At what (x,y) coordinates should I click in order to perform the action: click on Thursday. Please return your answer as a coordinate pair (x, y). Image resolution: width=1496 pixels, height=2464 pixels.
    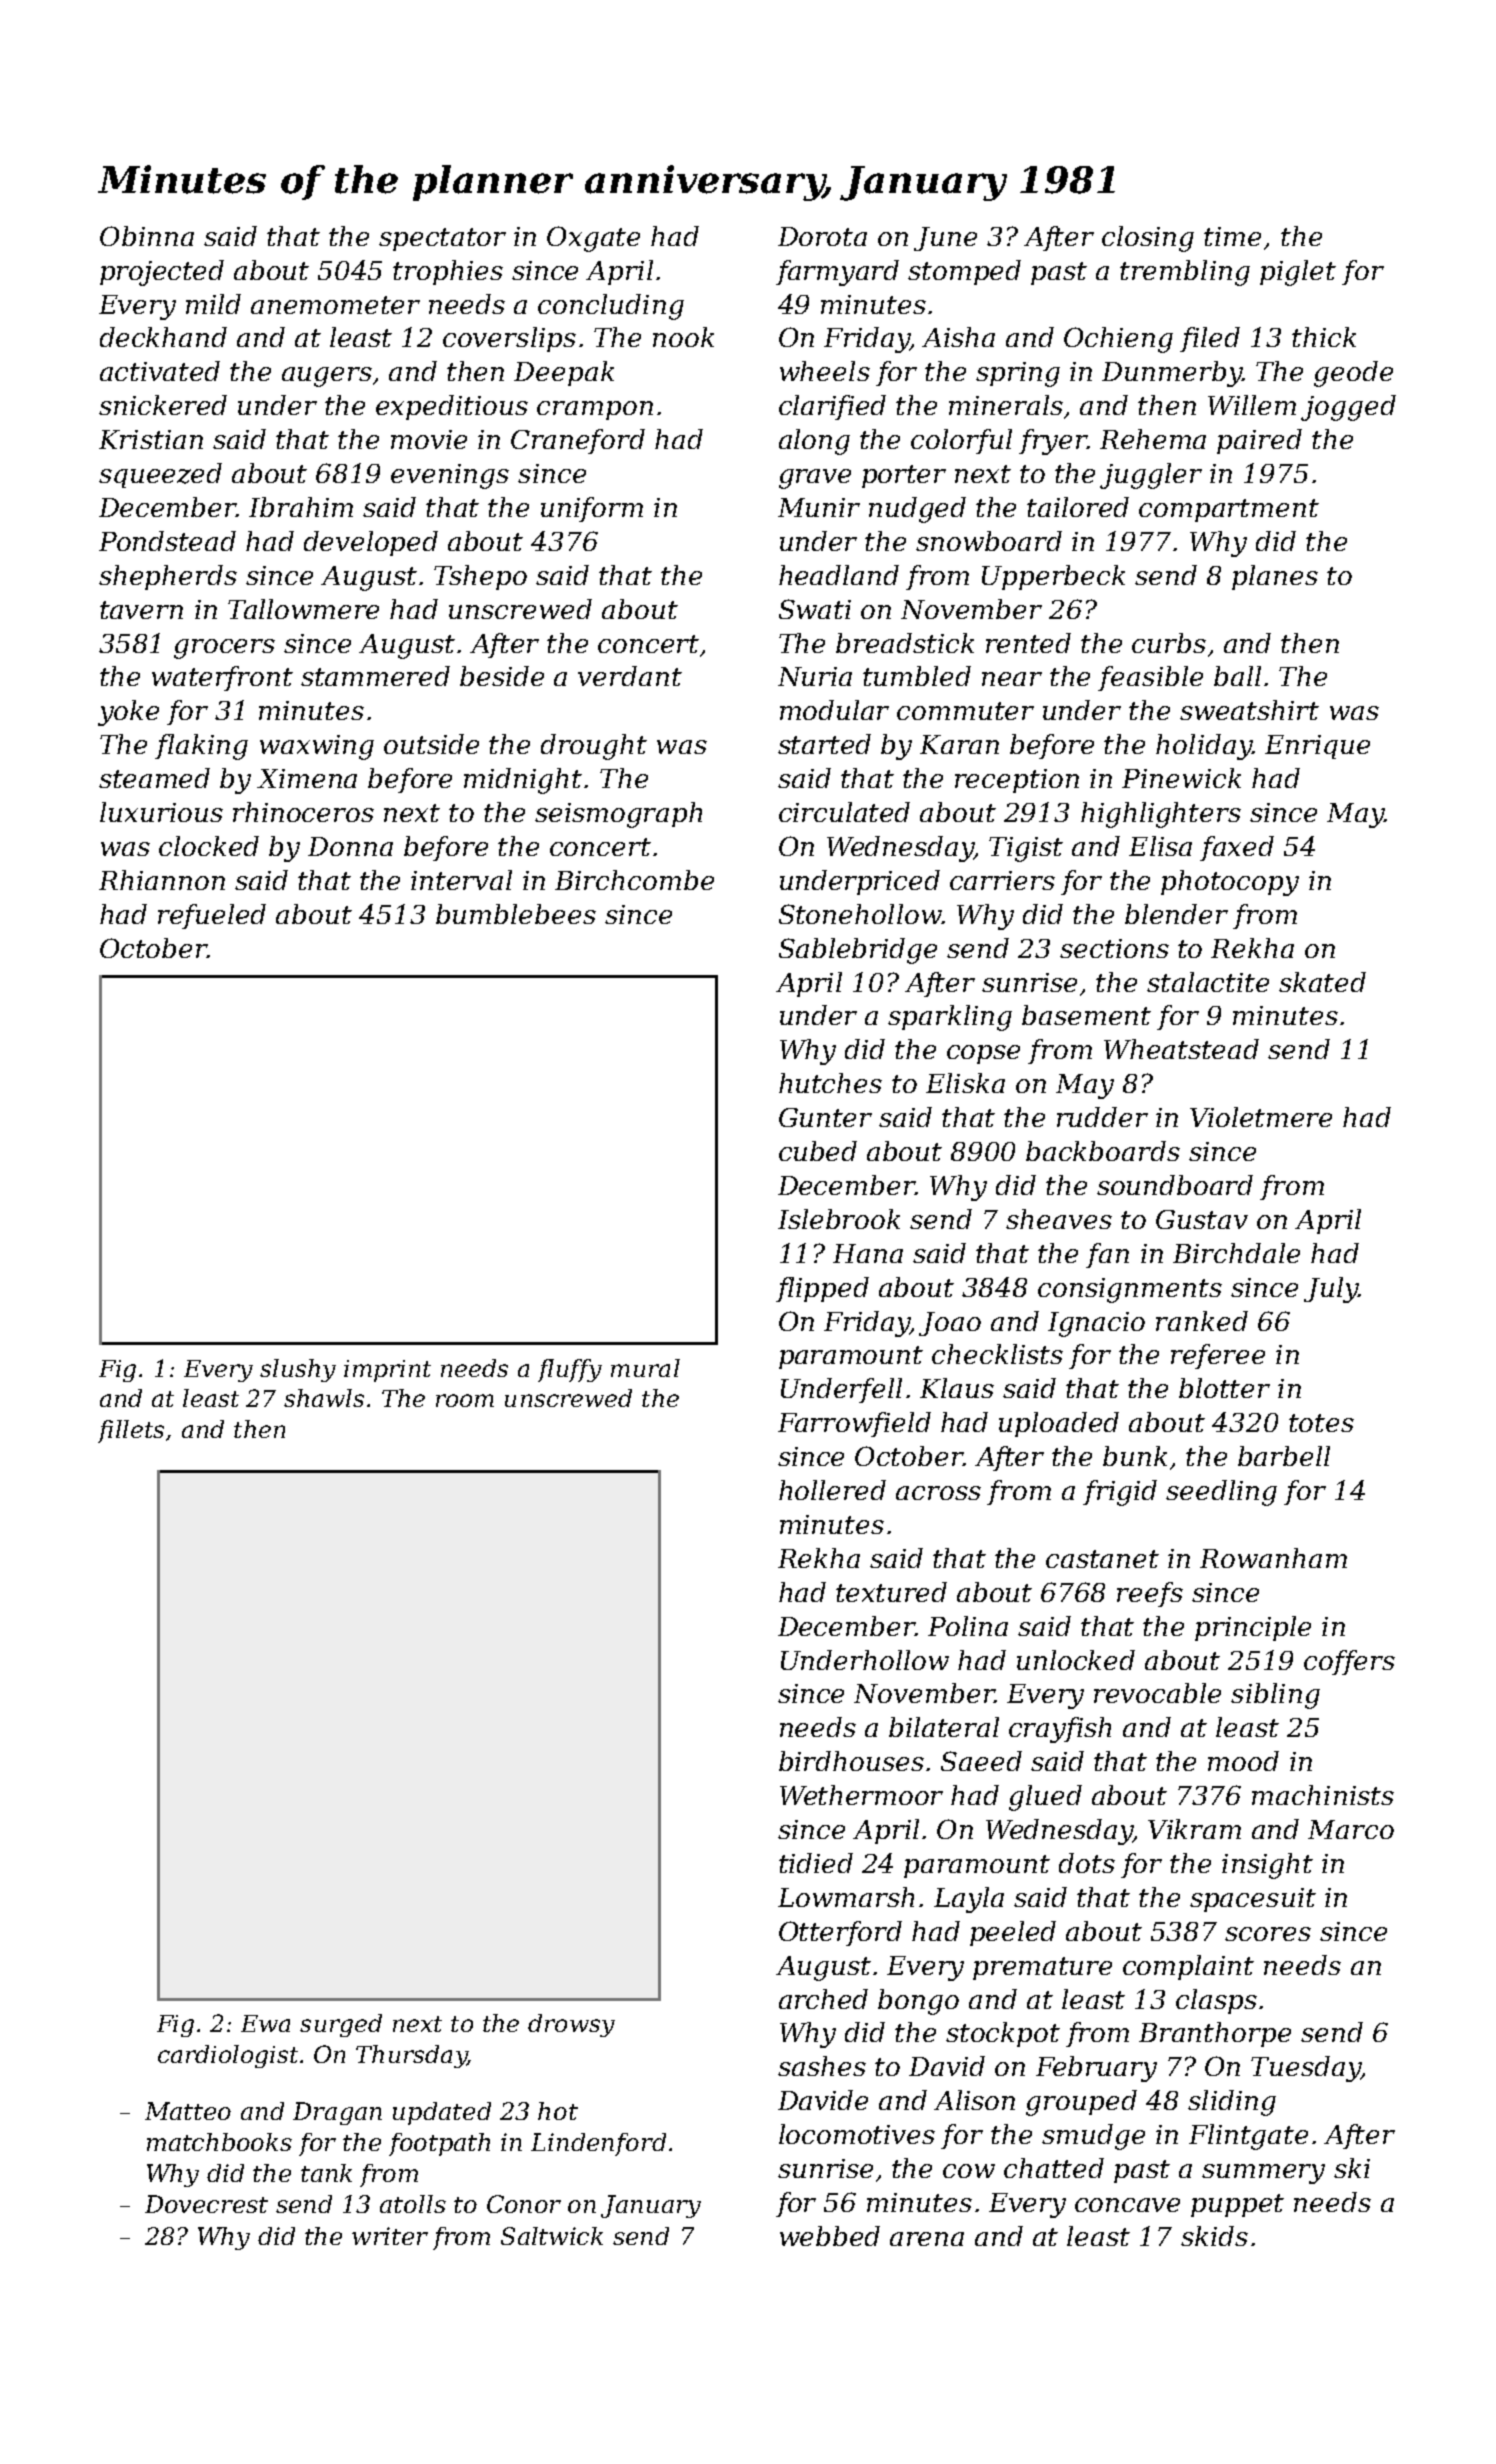
    Looking at the image, I should click on (411, 2056).
